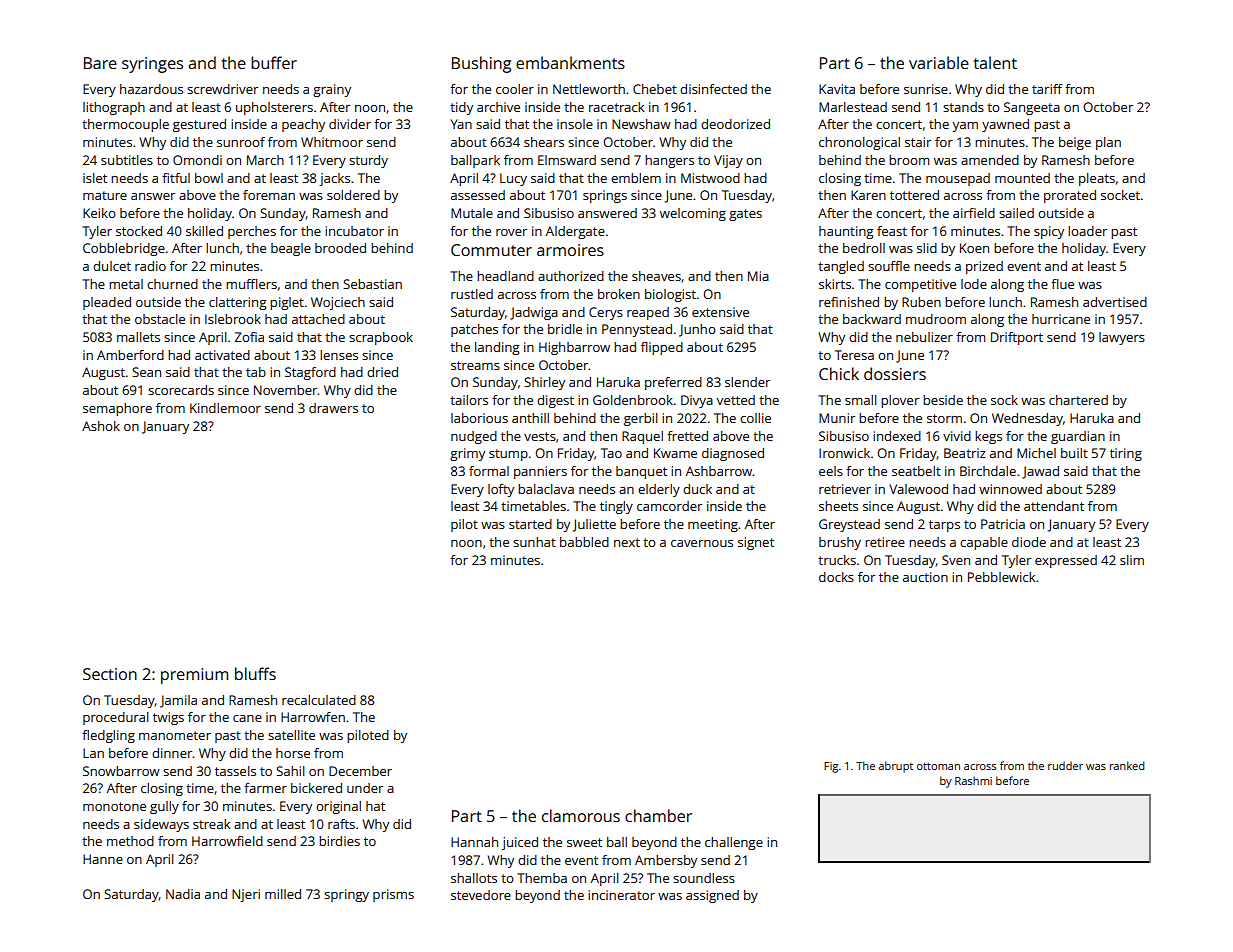 This screenshot has width=1233, height=952. Describe the element at coordinates (530, 524) in the screenshot. I see `started` at that location.
